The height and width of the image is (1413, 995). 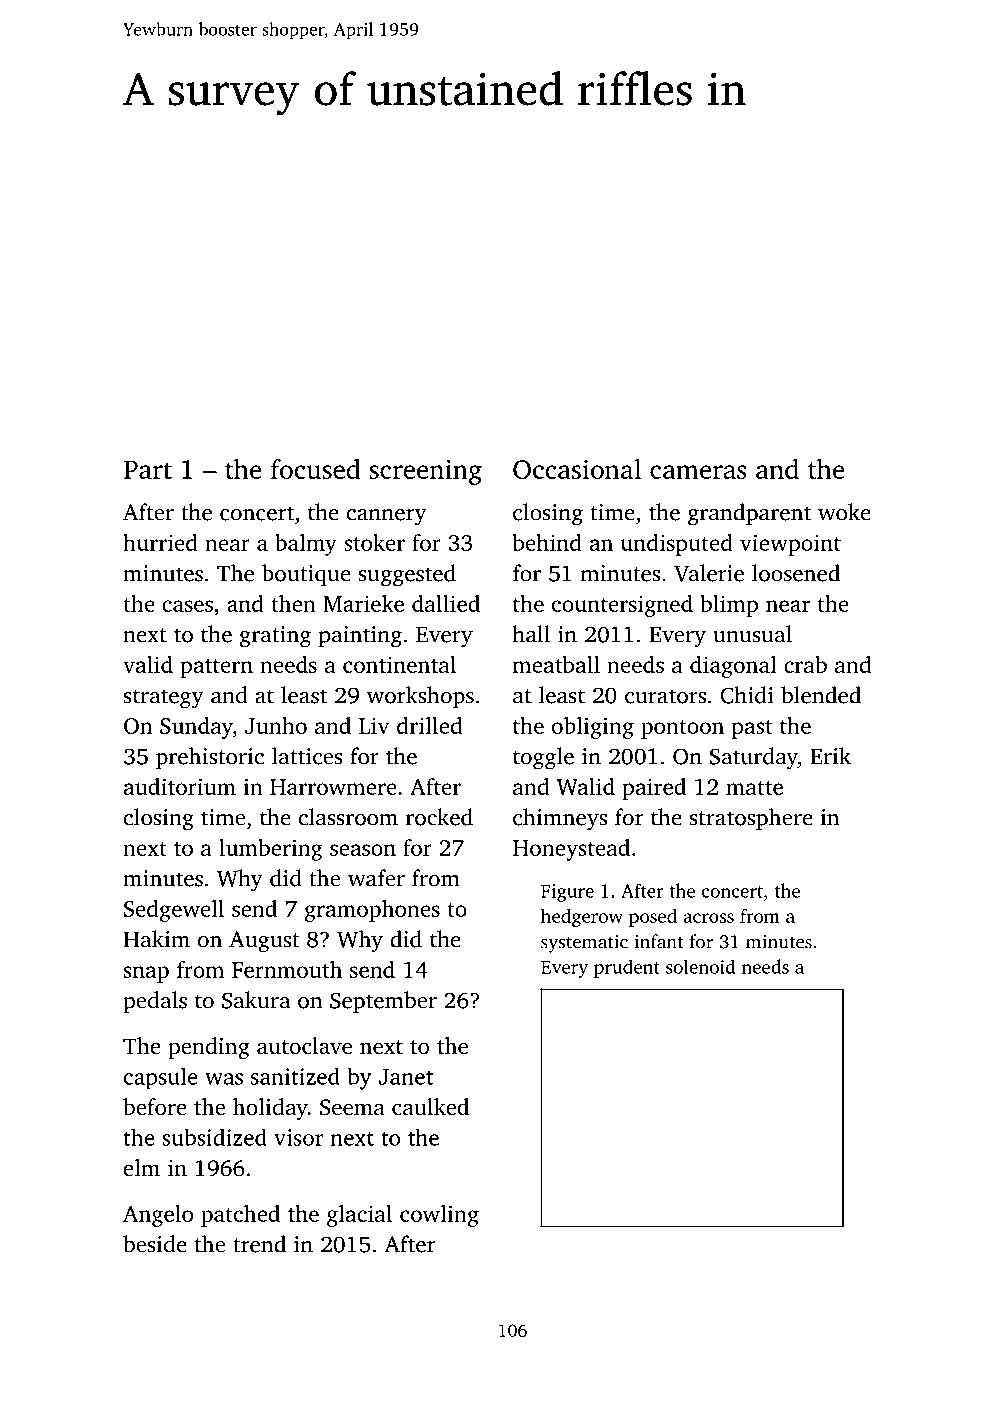 I want to click on Occasional, so click(x=577, y=469).
